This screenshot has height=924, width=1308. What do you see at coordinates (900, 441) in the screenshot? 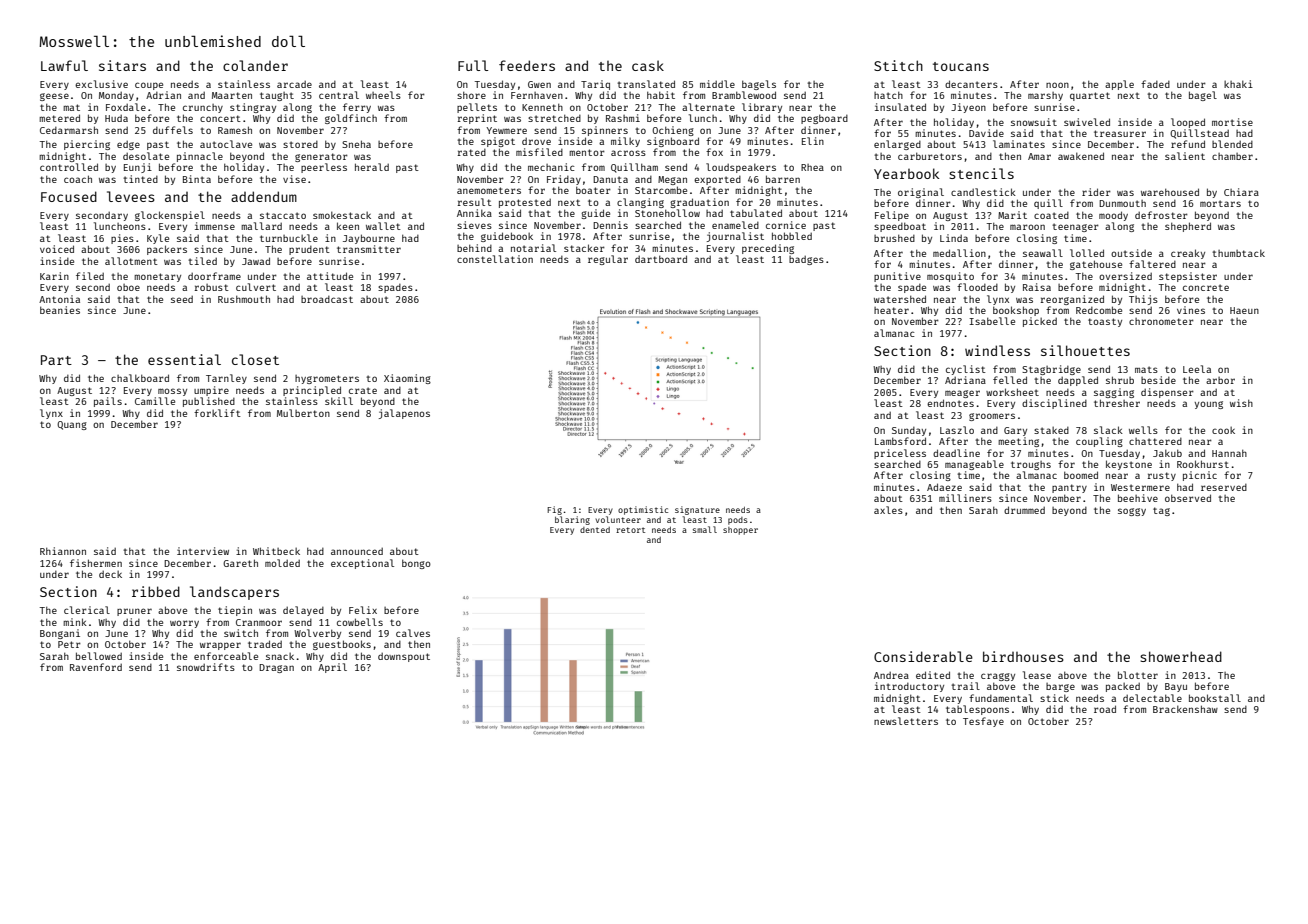
I see `Lambsford` at bounding box center [900, 441].
